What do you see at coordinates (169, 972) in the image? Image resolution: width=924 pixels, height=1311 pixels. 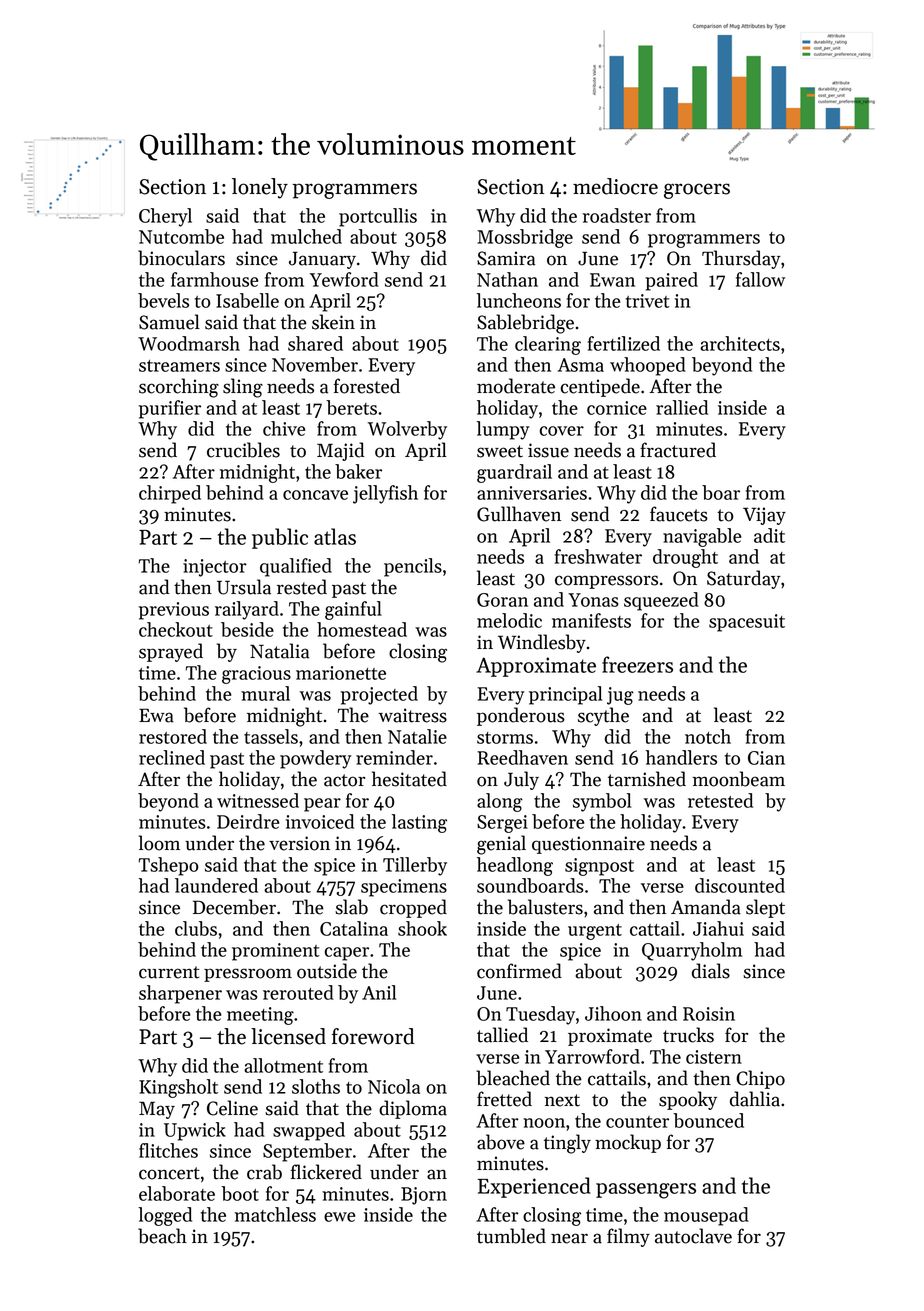 I see `current` at bounding box center [169, 972].
